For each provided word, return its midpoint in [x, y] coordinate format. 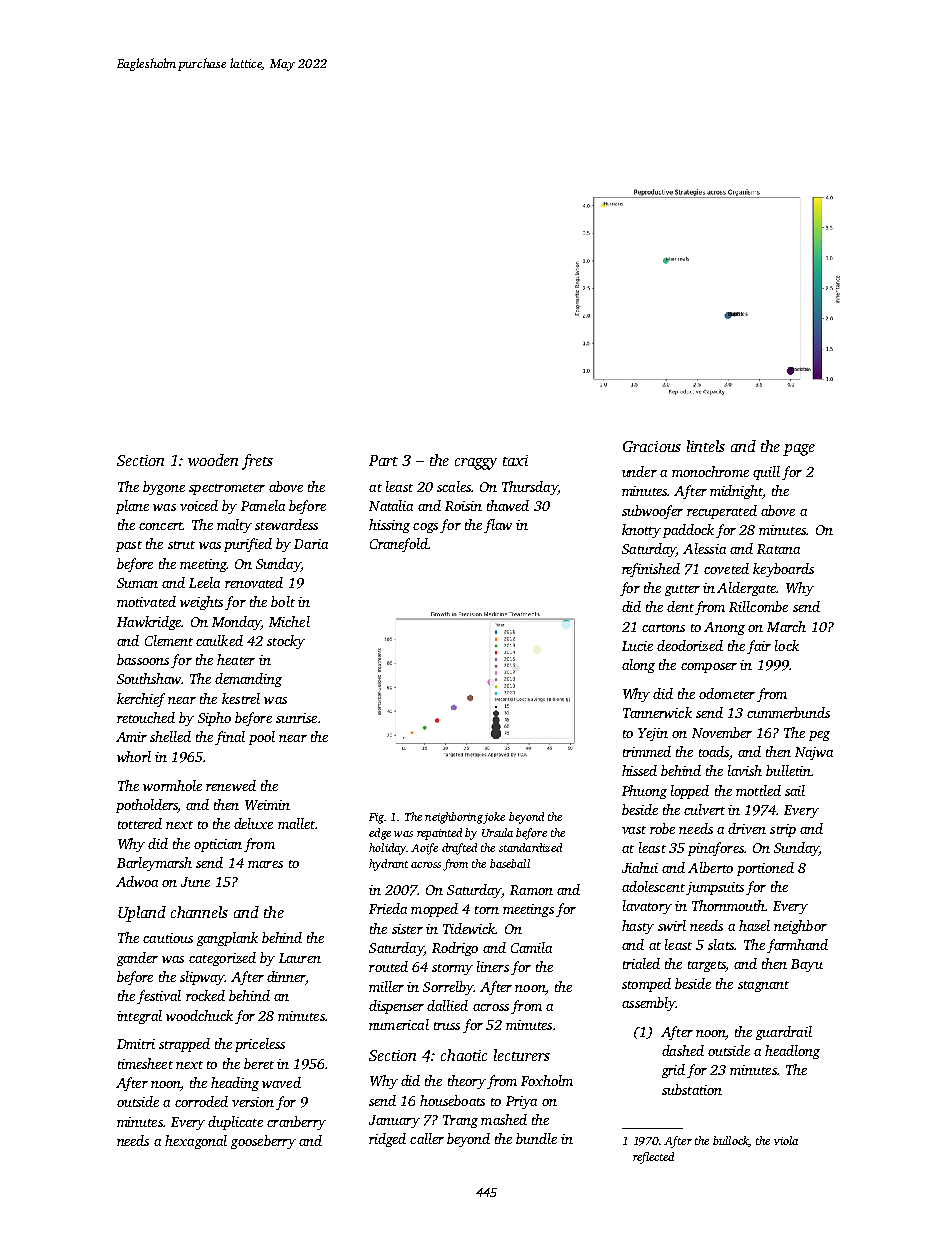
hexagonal [196, 1142]
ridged [387, 1140]
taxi [515, 460]
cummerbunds [788, 712]
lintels [706, 446]
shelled [170, 736]
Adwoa [137, 881]
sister [407, 929]
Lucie [637, 646]
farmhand [797, 946]
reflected [653, 1158]
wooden [213, 460]
